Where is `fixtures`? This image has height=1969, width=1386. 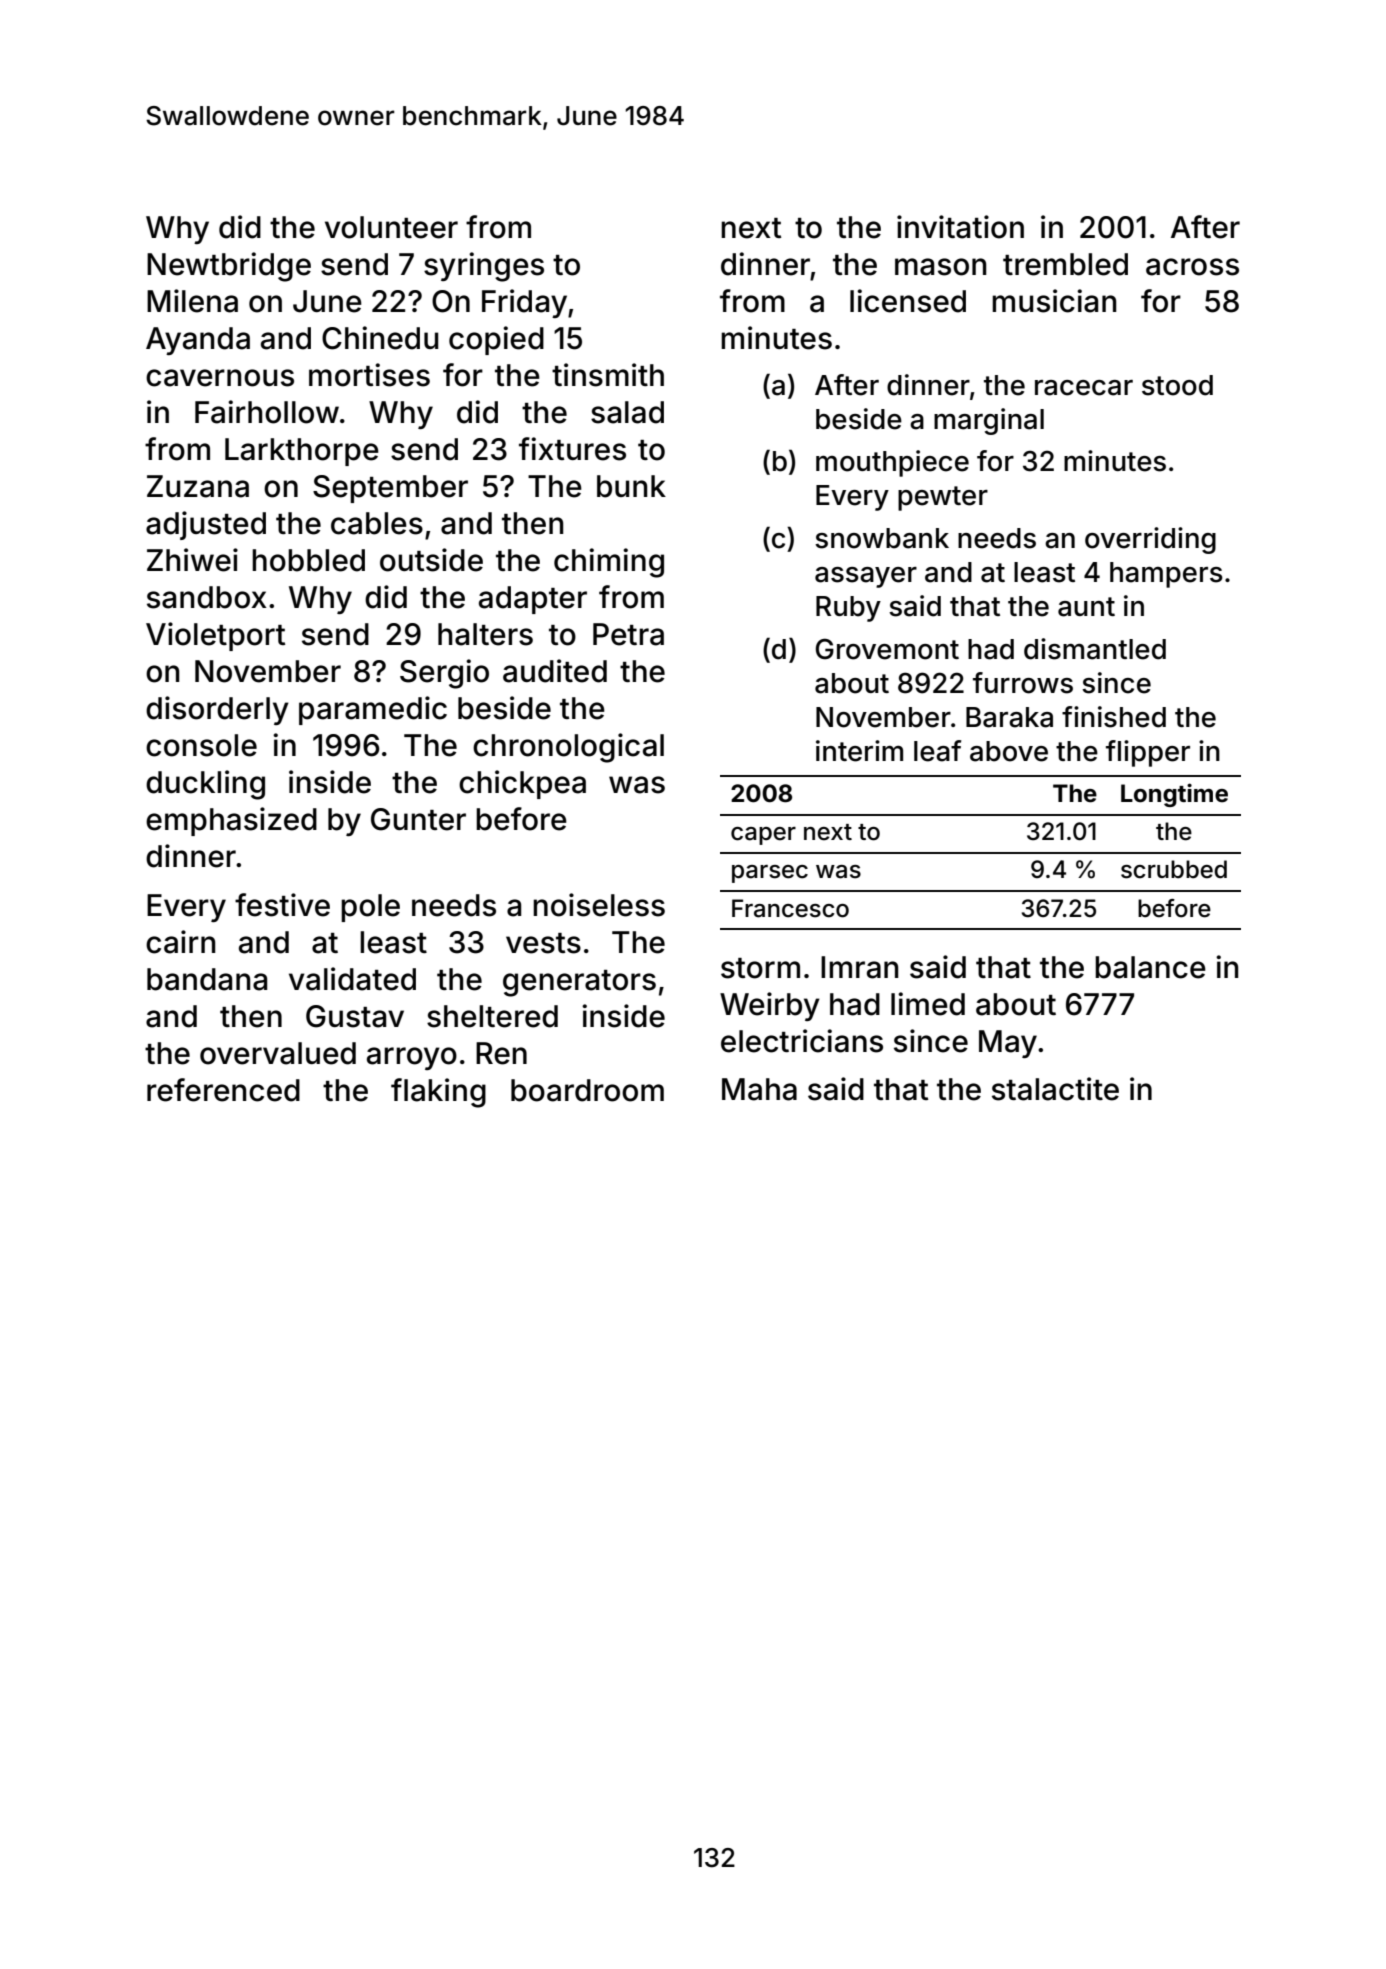
fixtures is located at coordinates (572, 449).
